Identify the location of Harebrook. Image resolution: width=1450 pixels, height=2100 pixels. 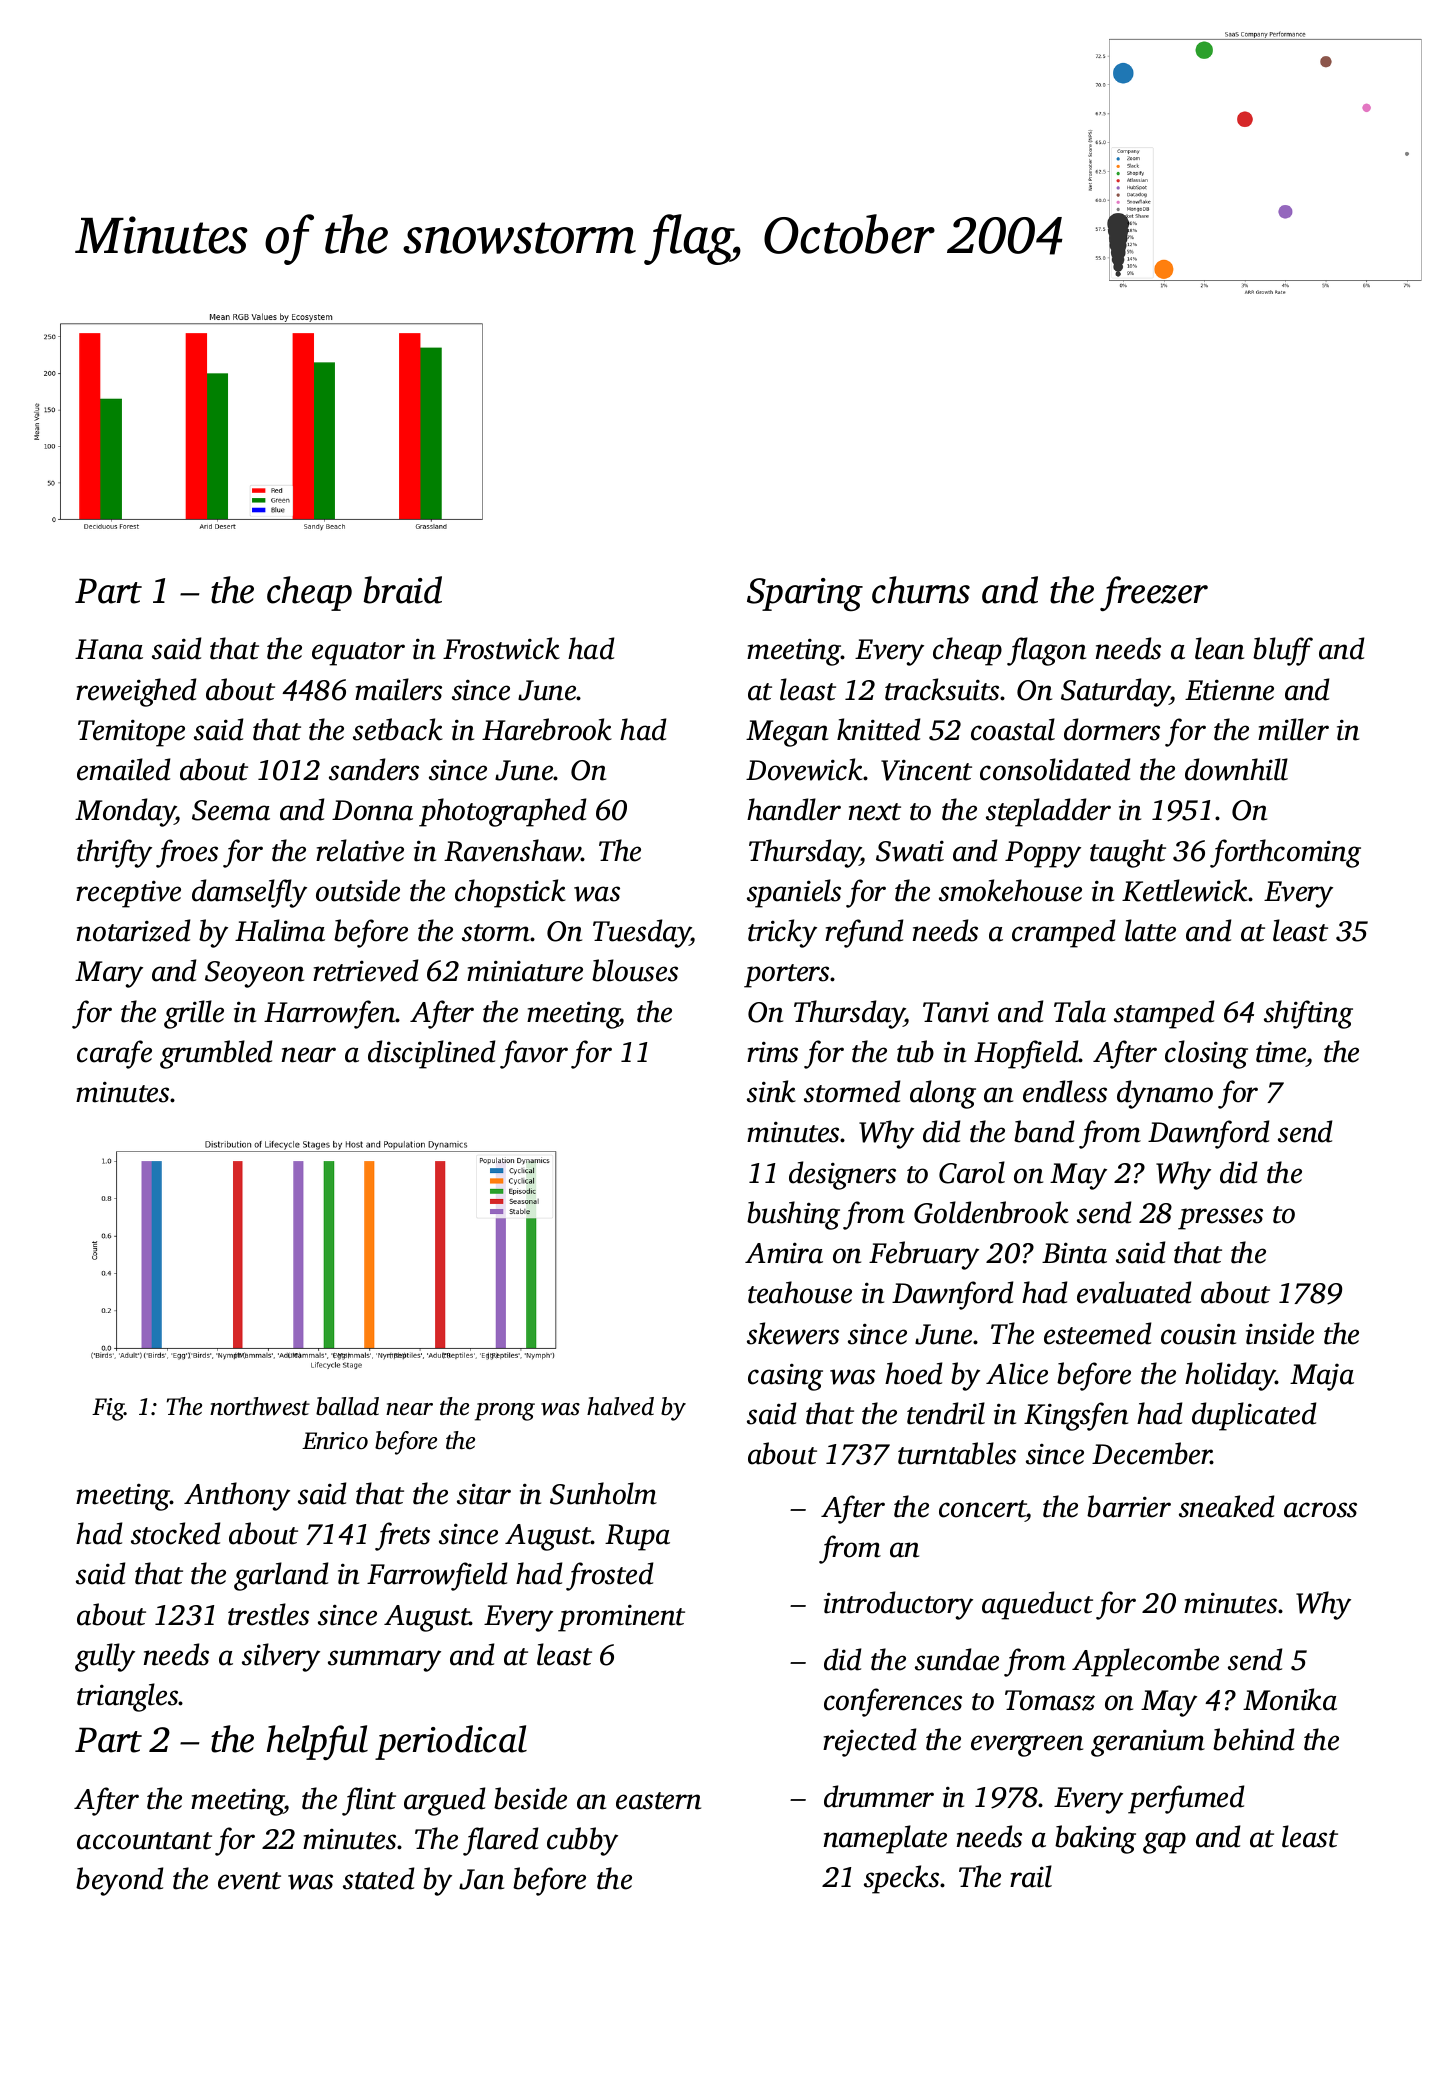
(547, 729).
